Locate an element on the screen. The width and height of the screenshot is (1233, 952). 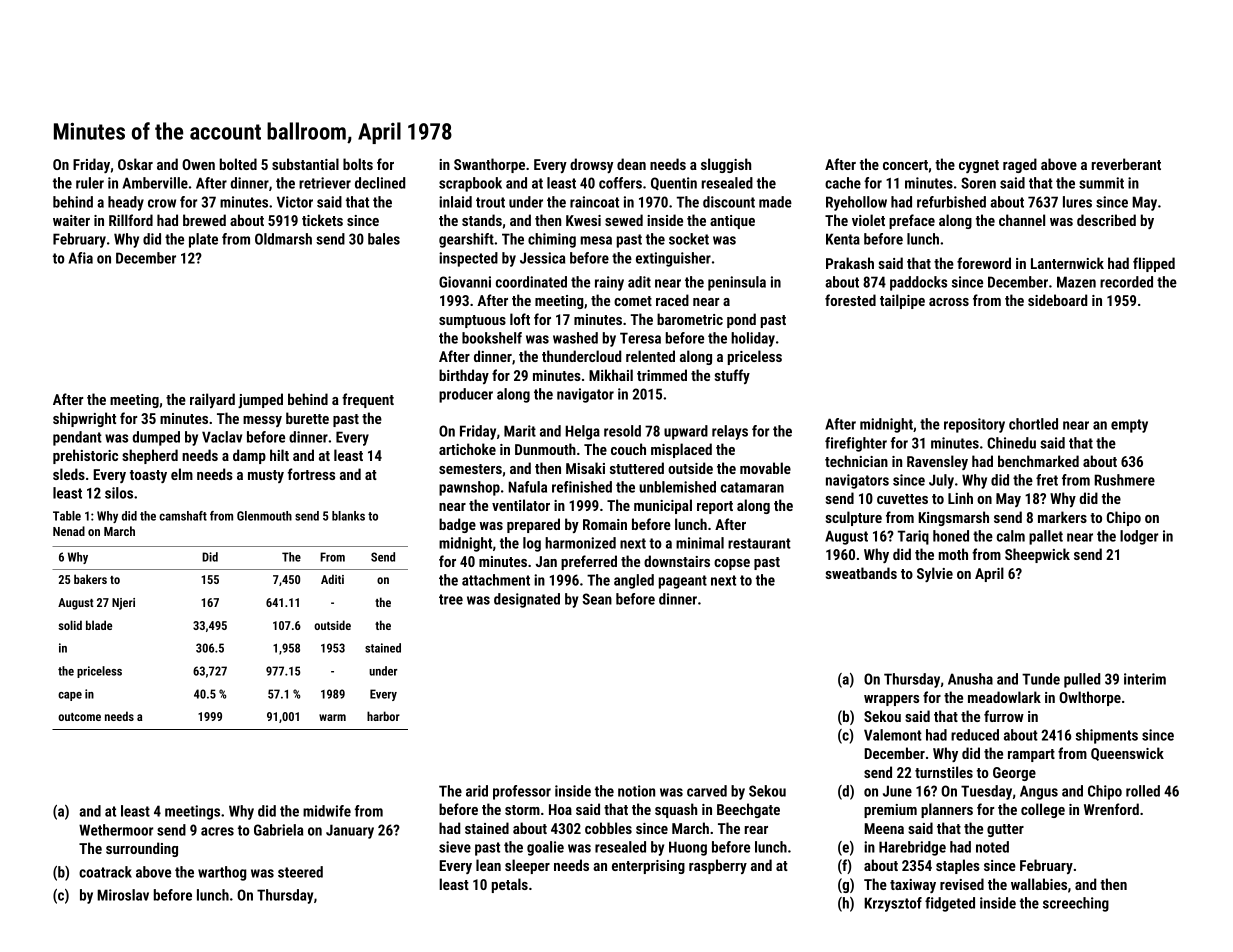
hilt is located at coordinates (279, 455).
